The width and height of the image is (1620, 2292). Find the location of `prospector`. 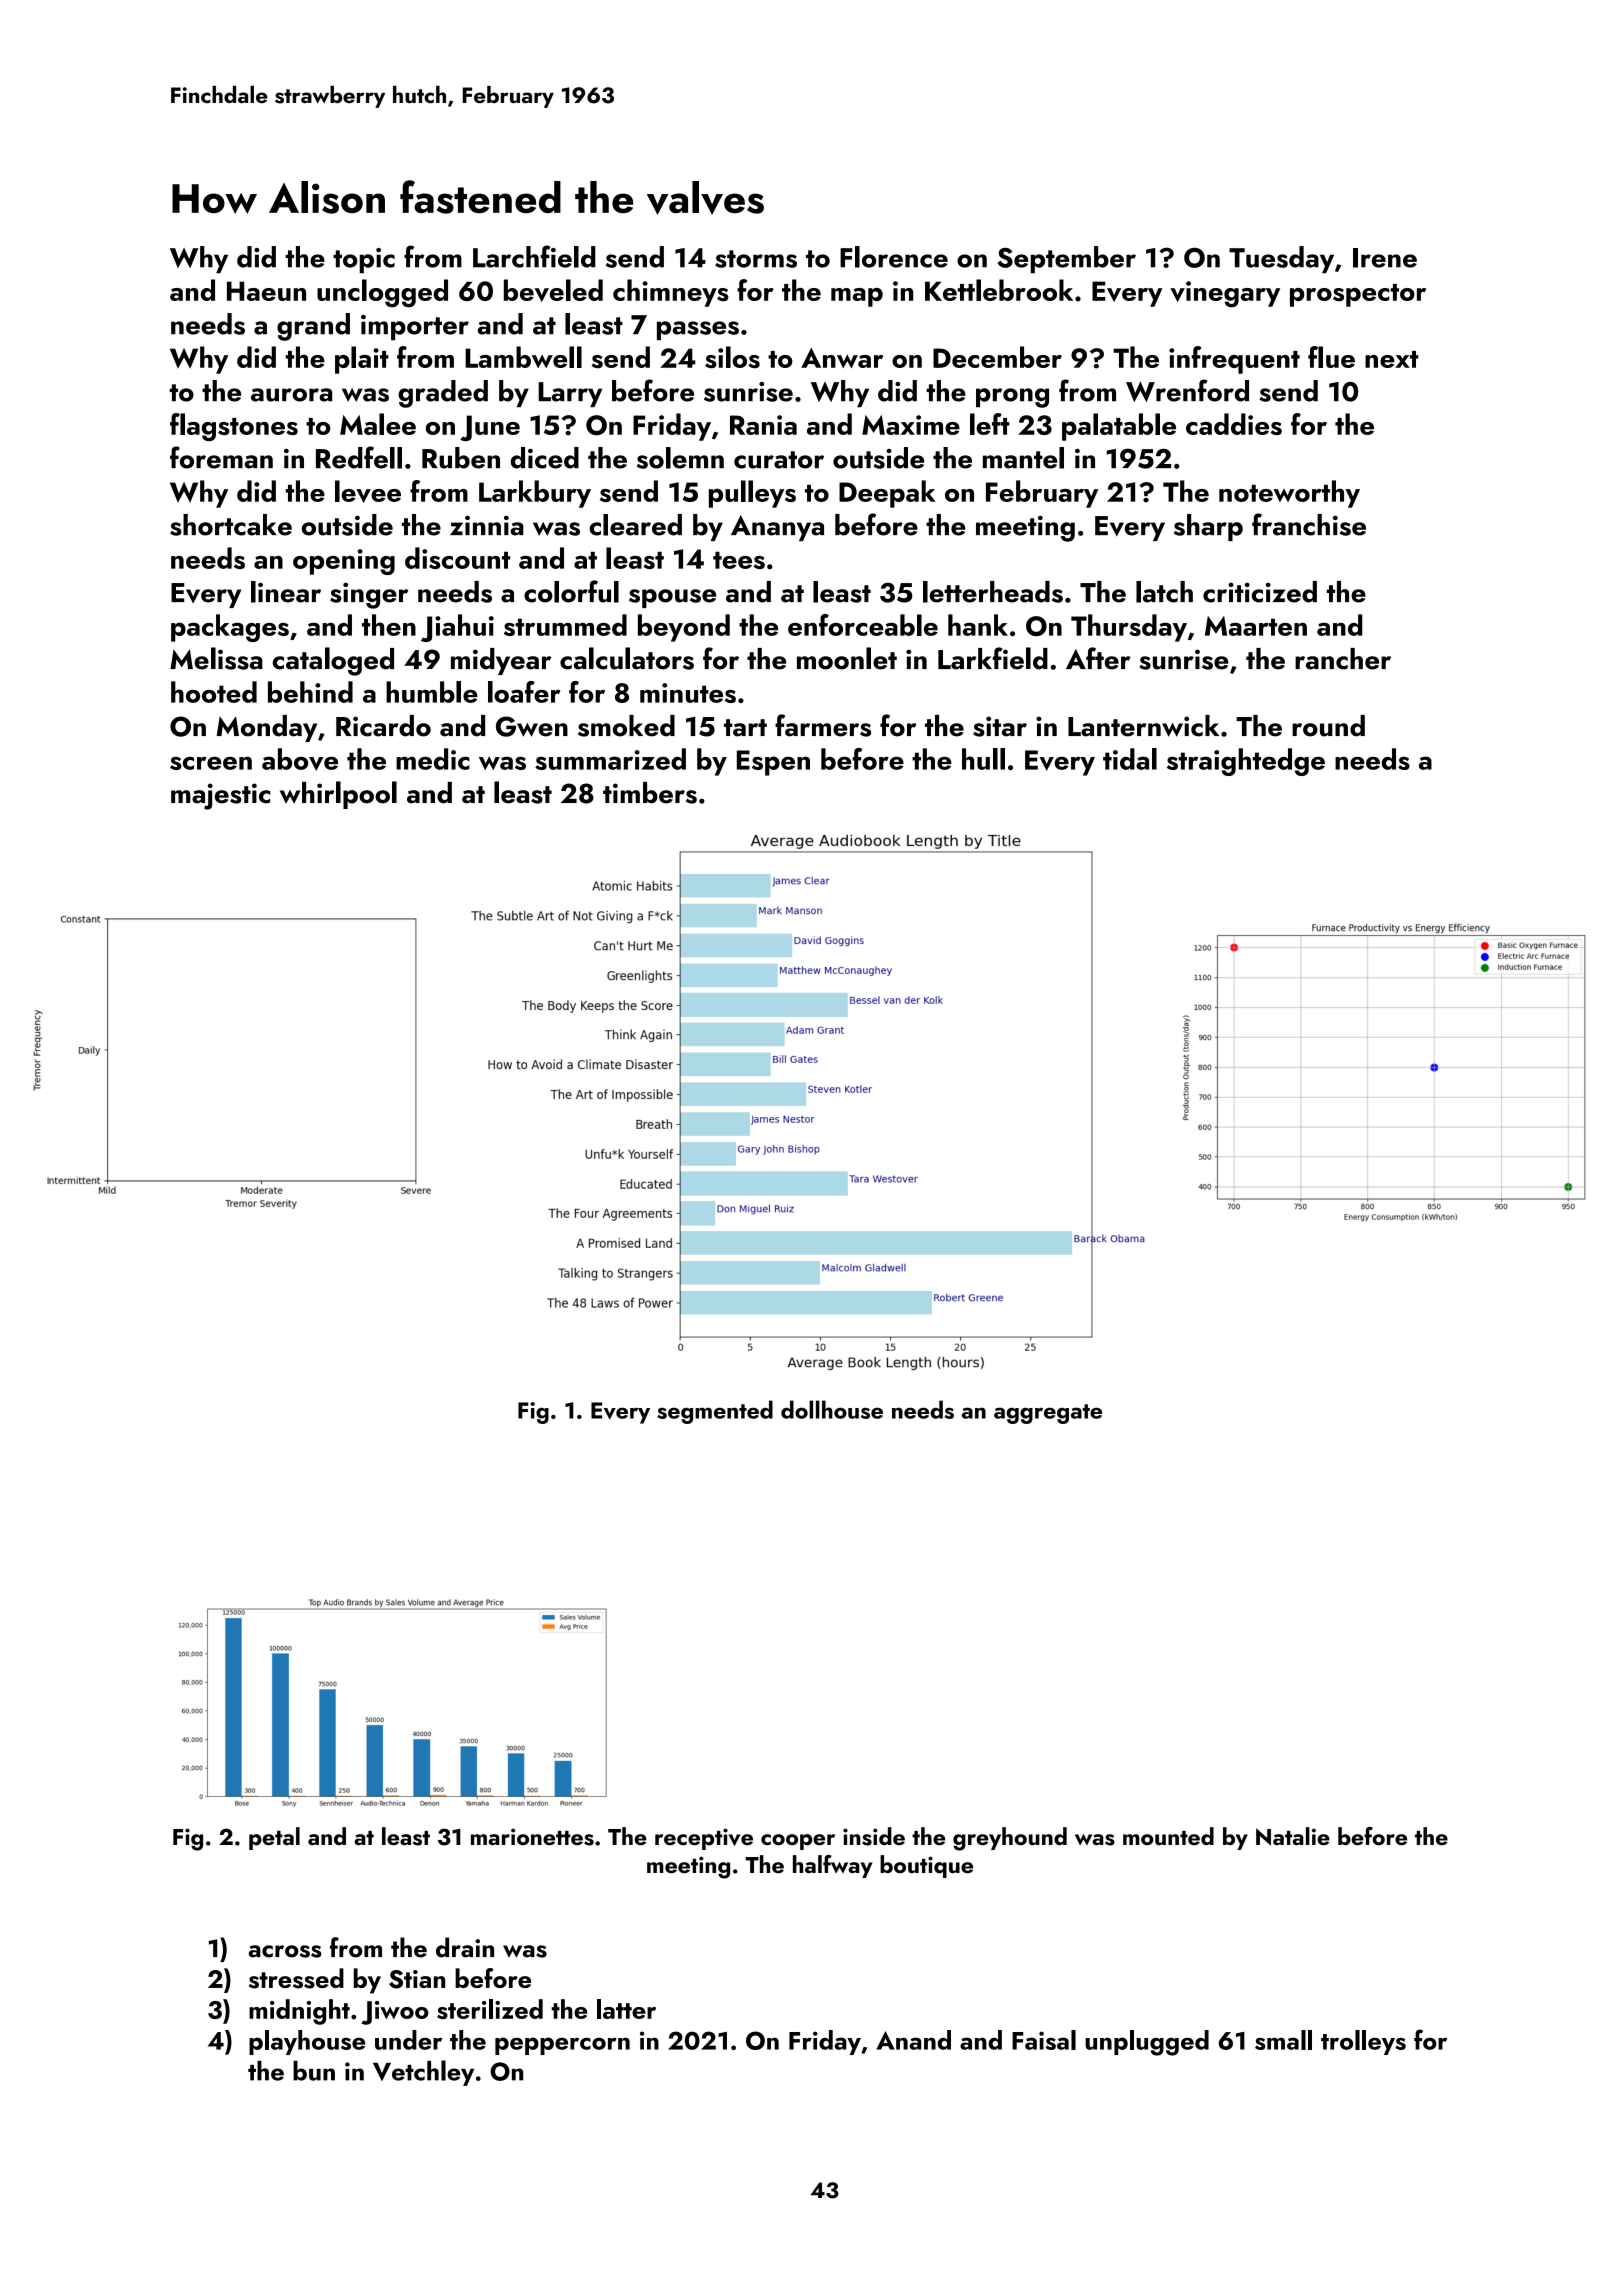

prospector is located at coordinates (1358, 295).
